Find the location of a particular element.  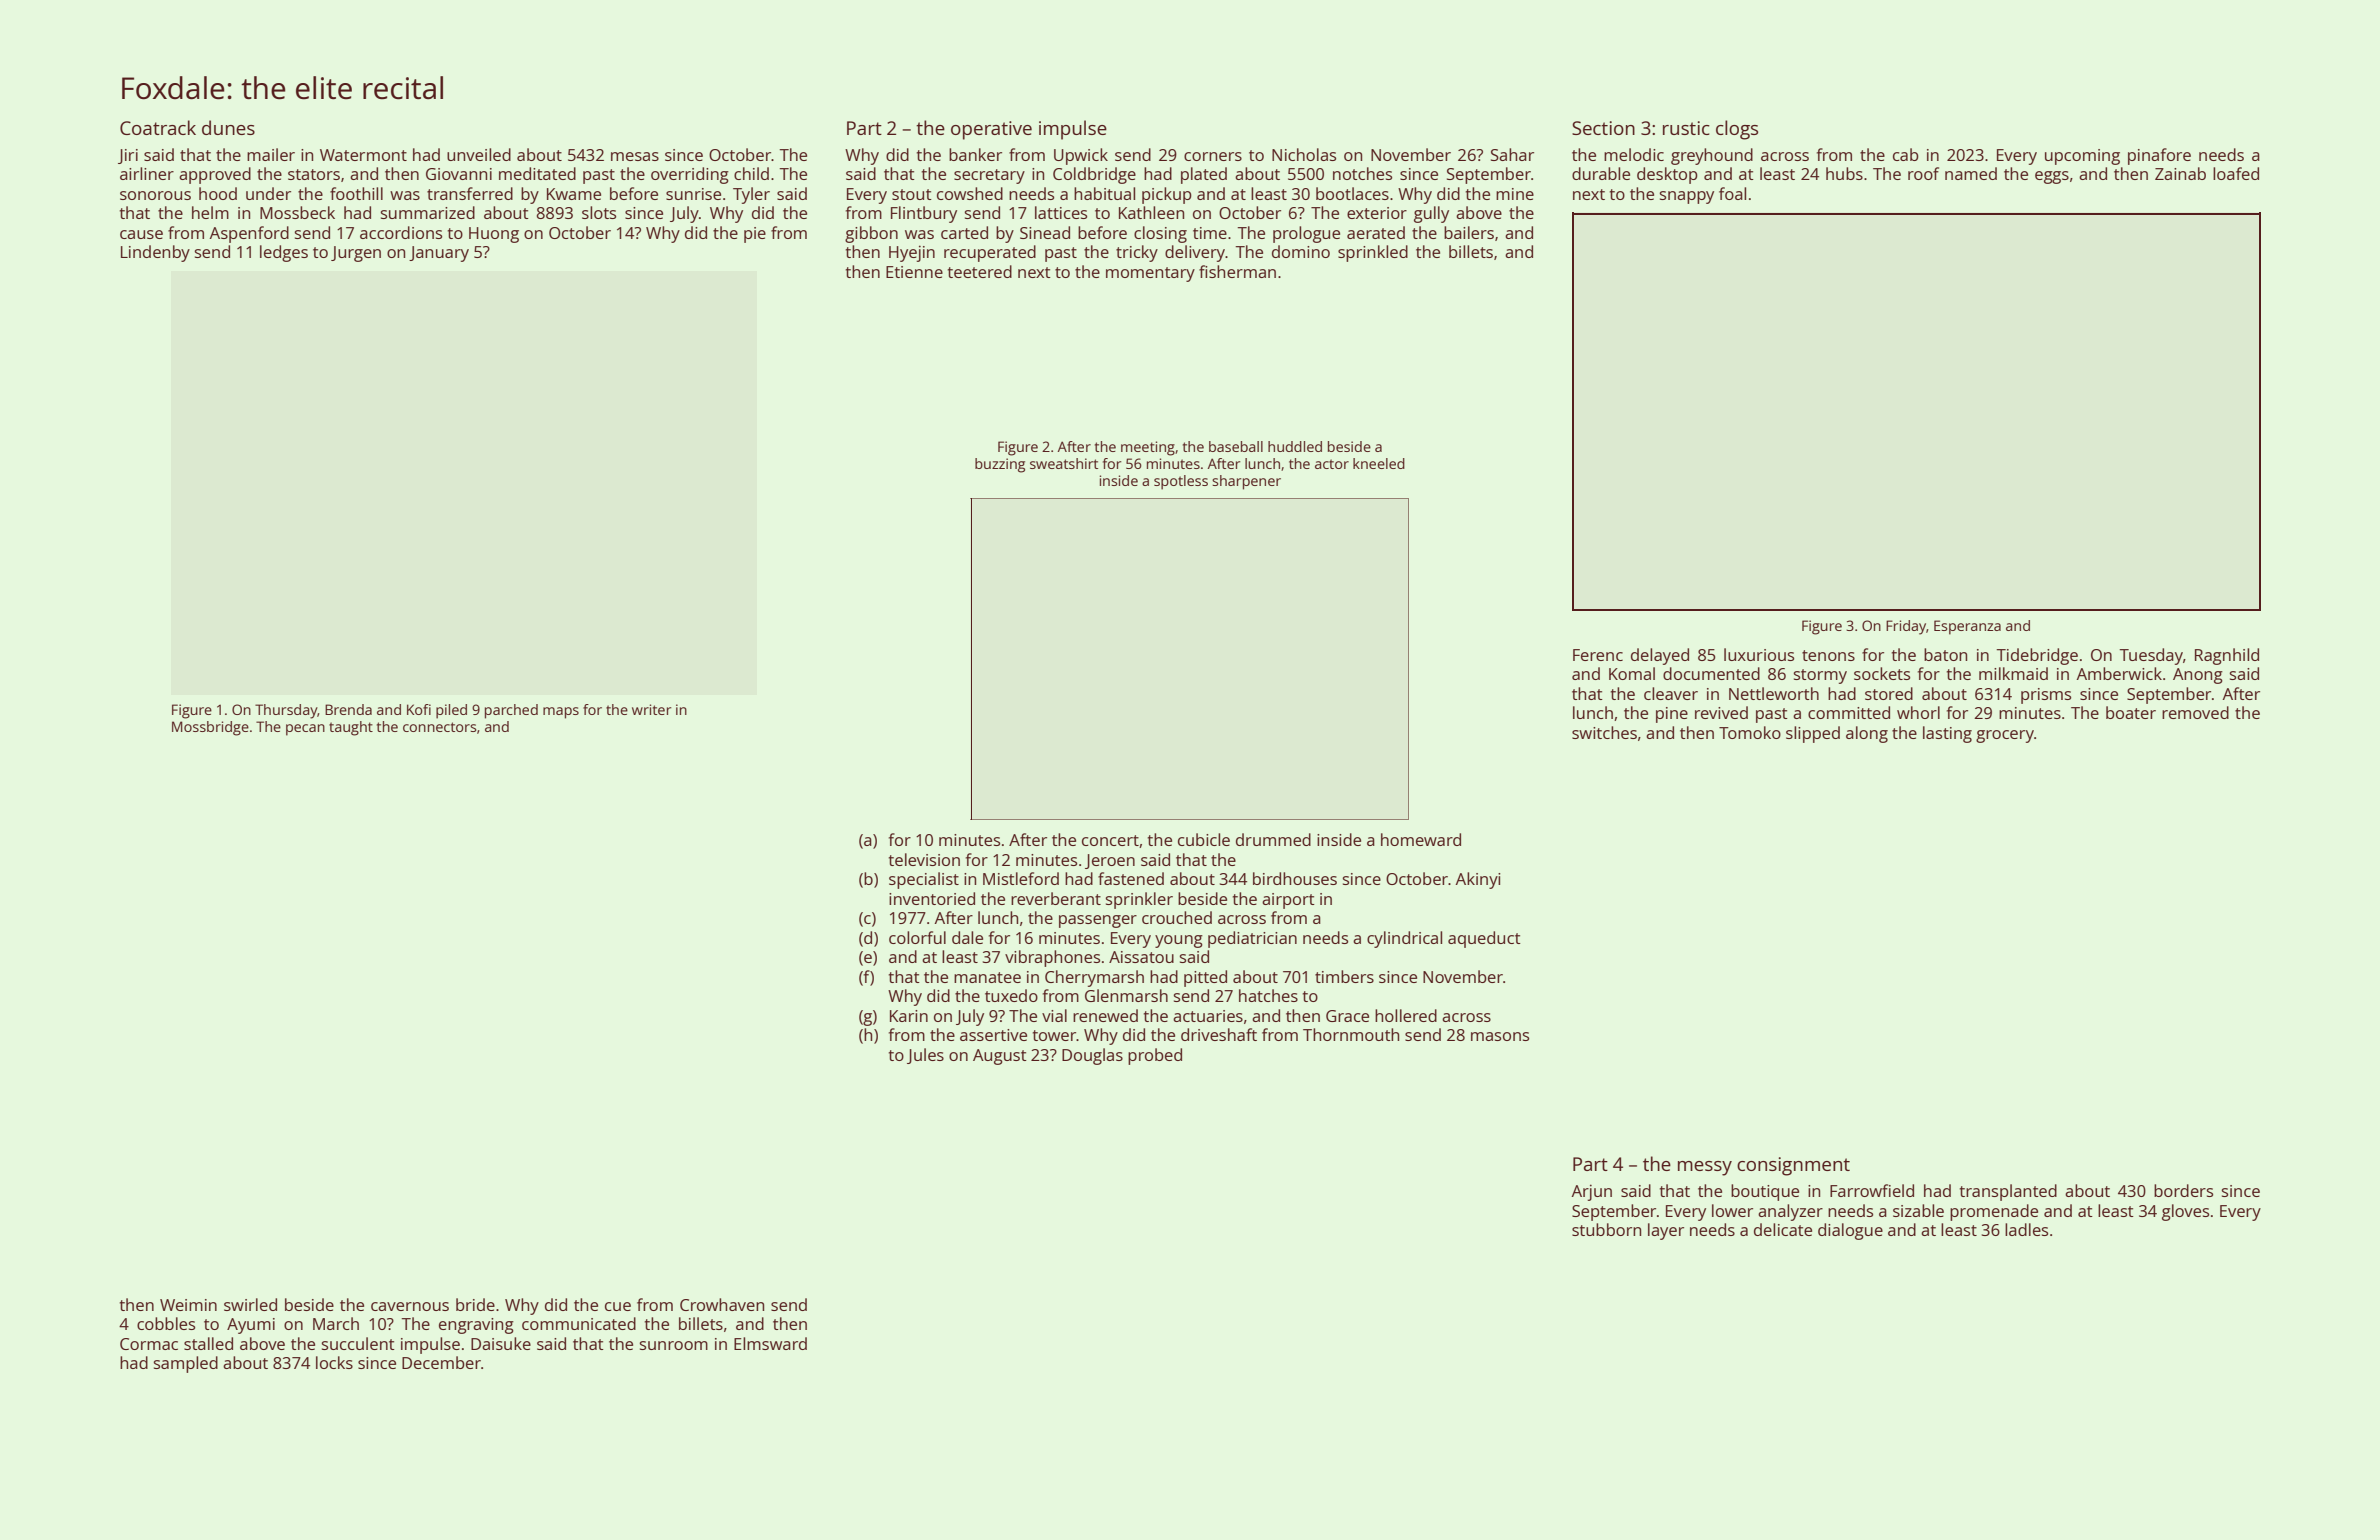

Thursday is located at coordinates (286, 711).
